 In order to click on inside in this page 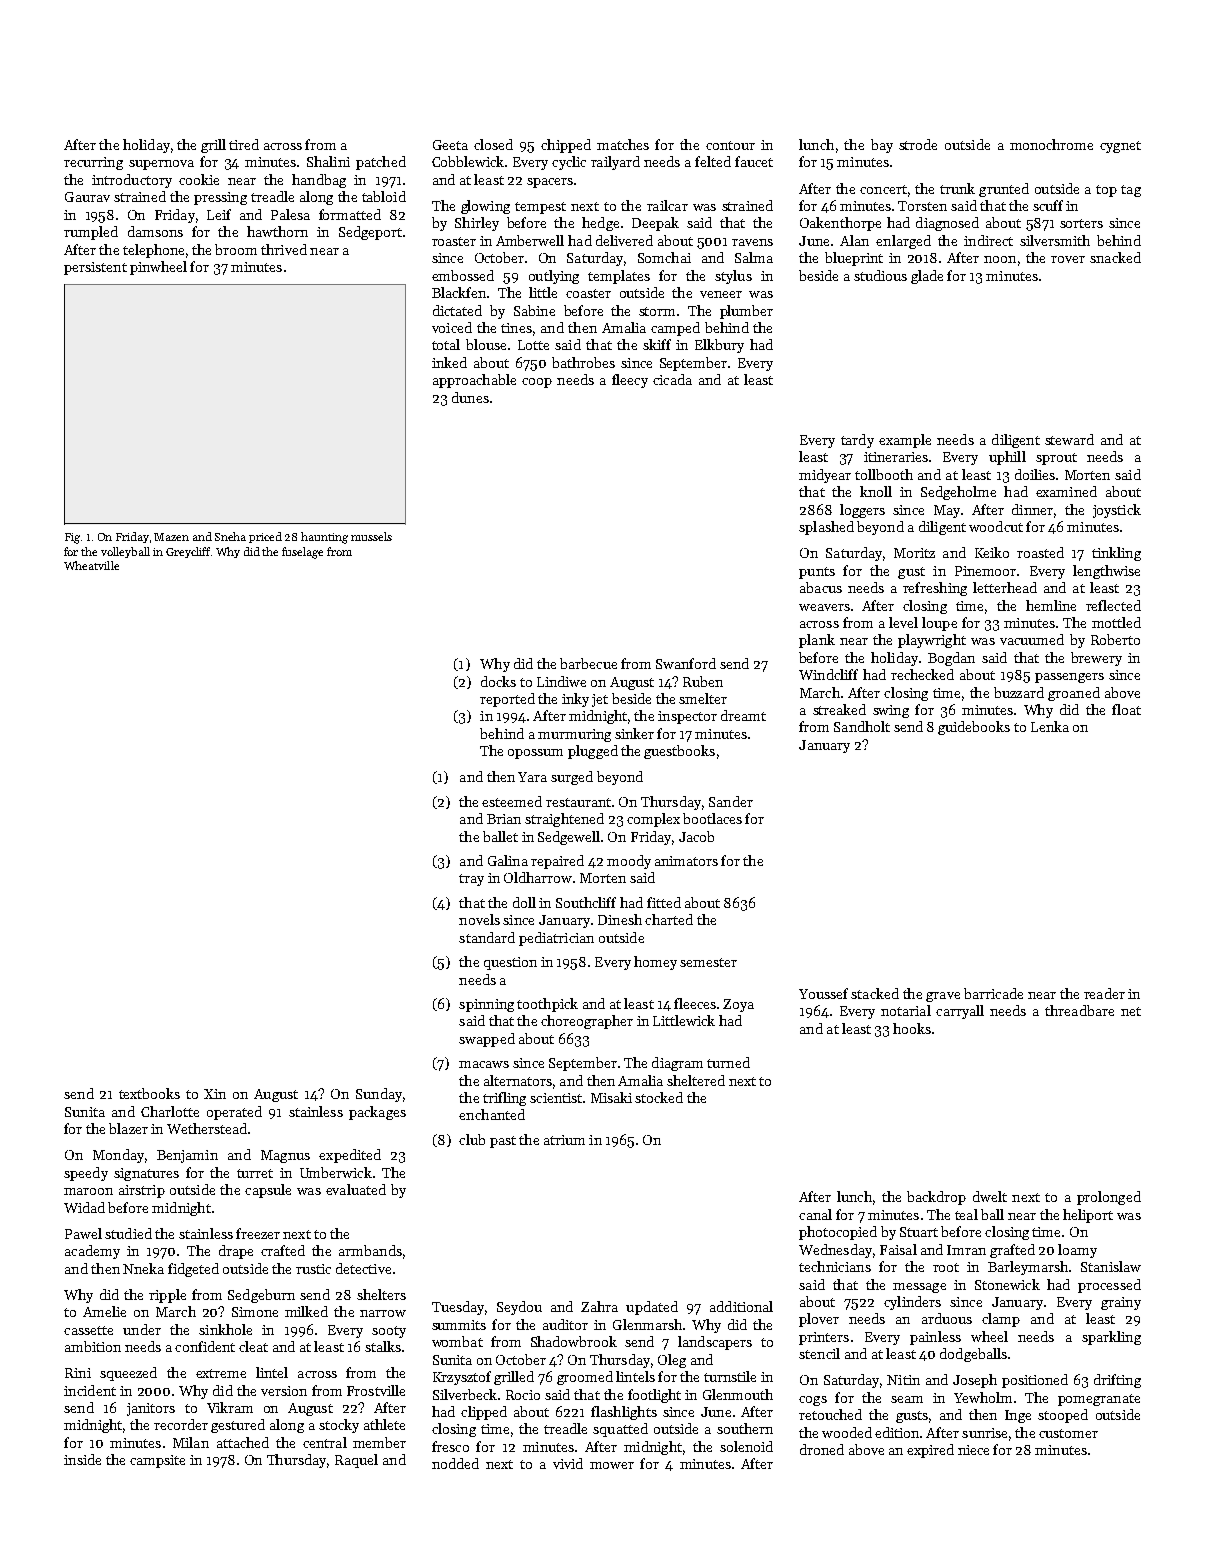, I will do `click(82, 1459)`.
